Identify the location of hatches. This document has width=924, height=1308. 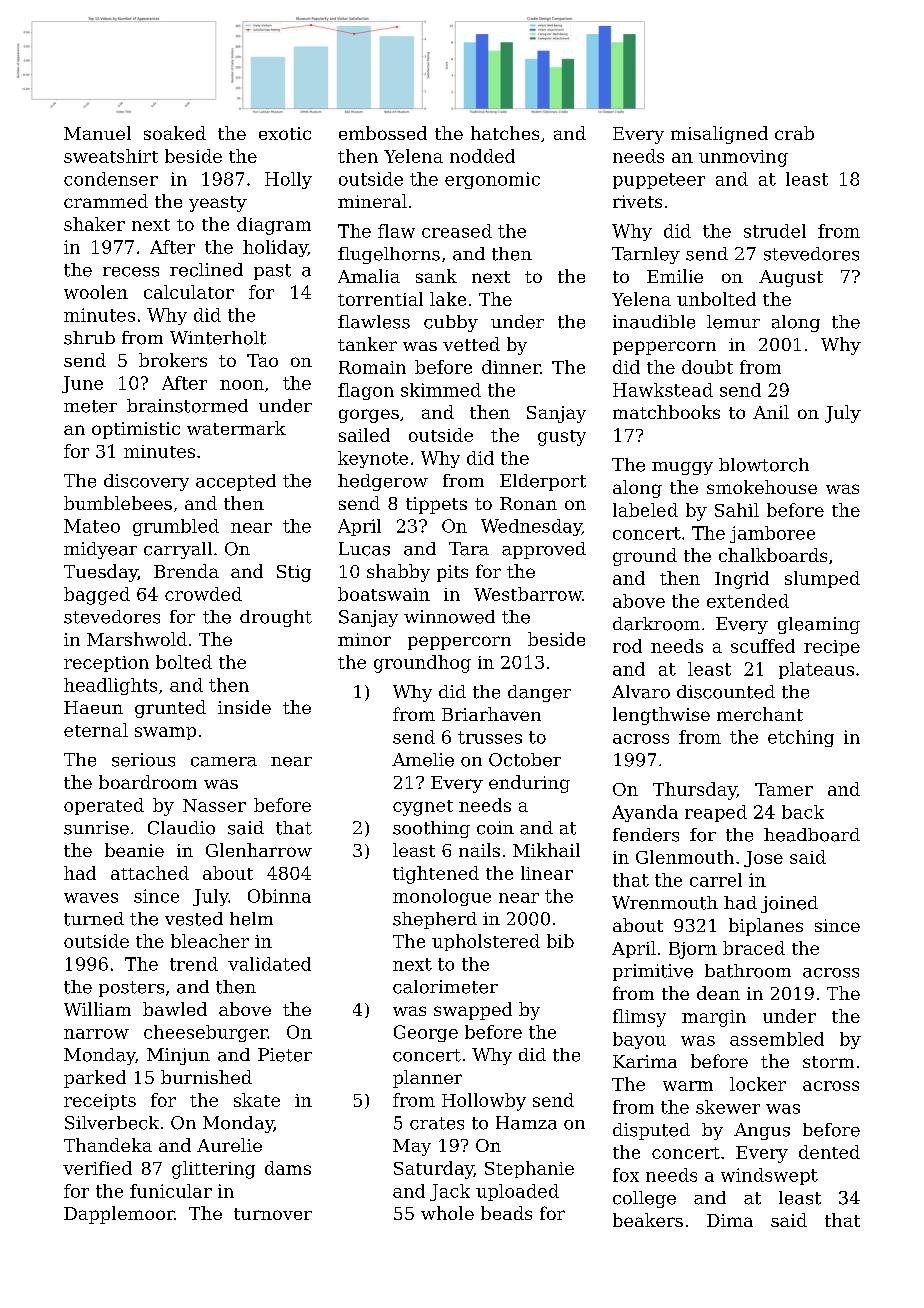
(505, 133).
